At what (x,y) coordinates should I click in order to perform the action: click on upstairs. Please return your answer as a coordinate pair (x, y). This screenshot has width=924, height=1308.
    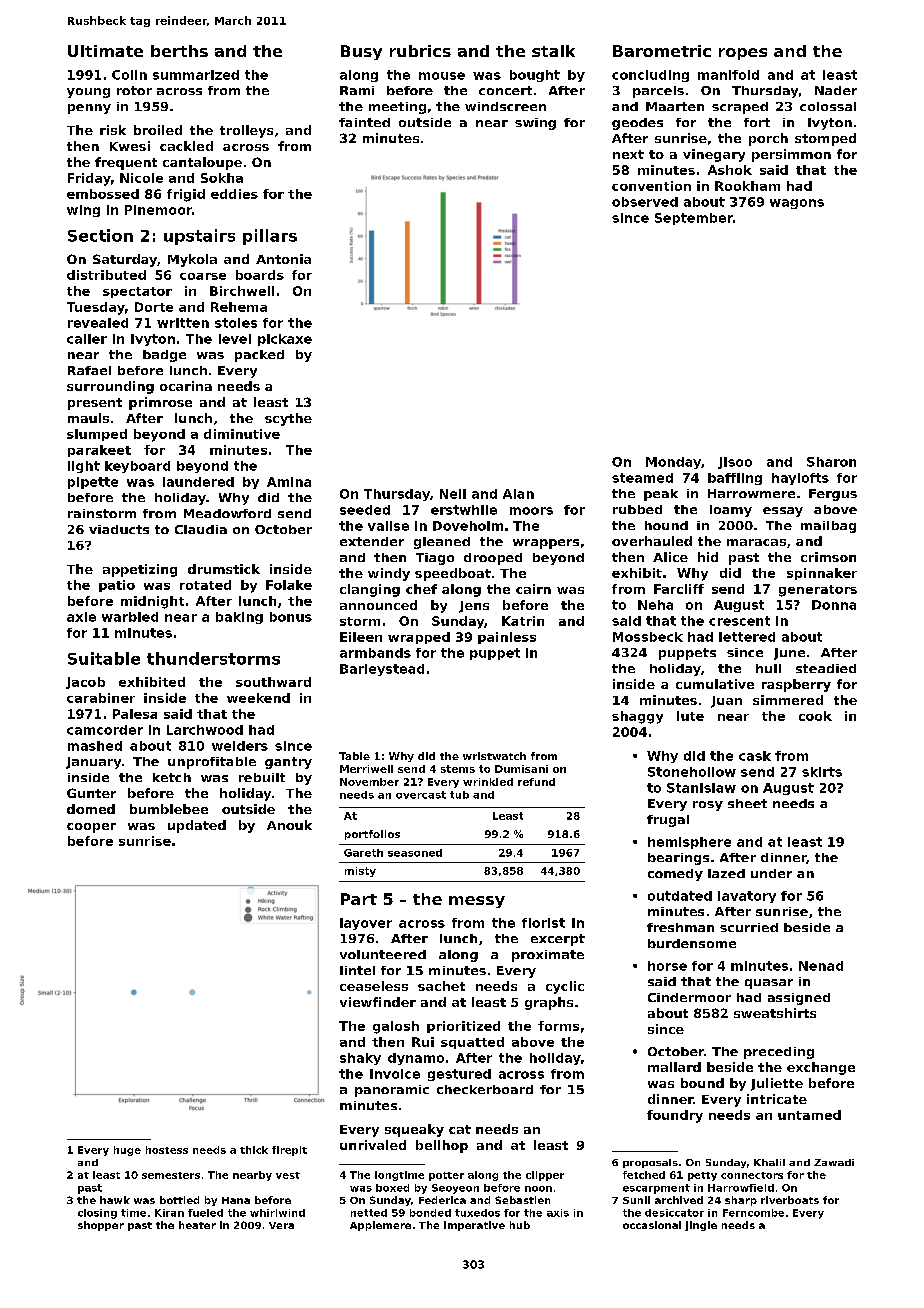
    Looking at the image, I should click on (199, 237).
